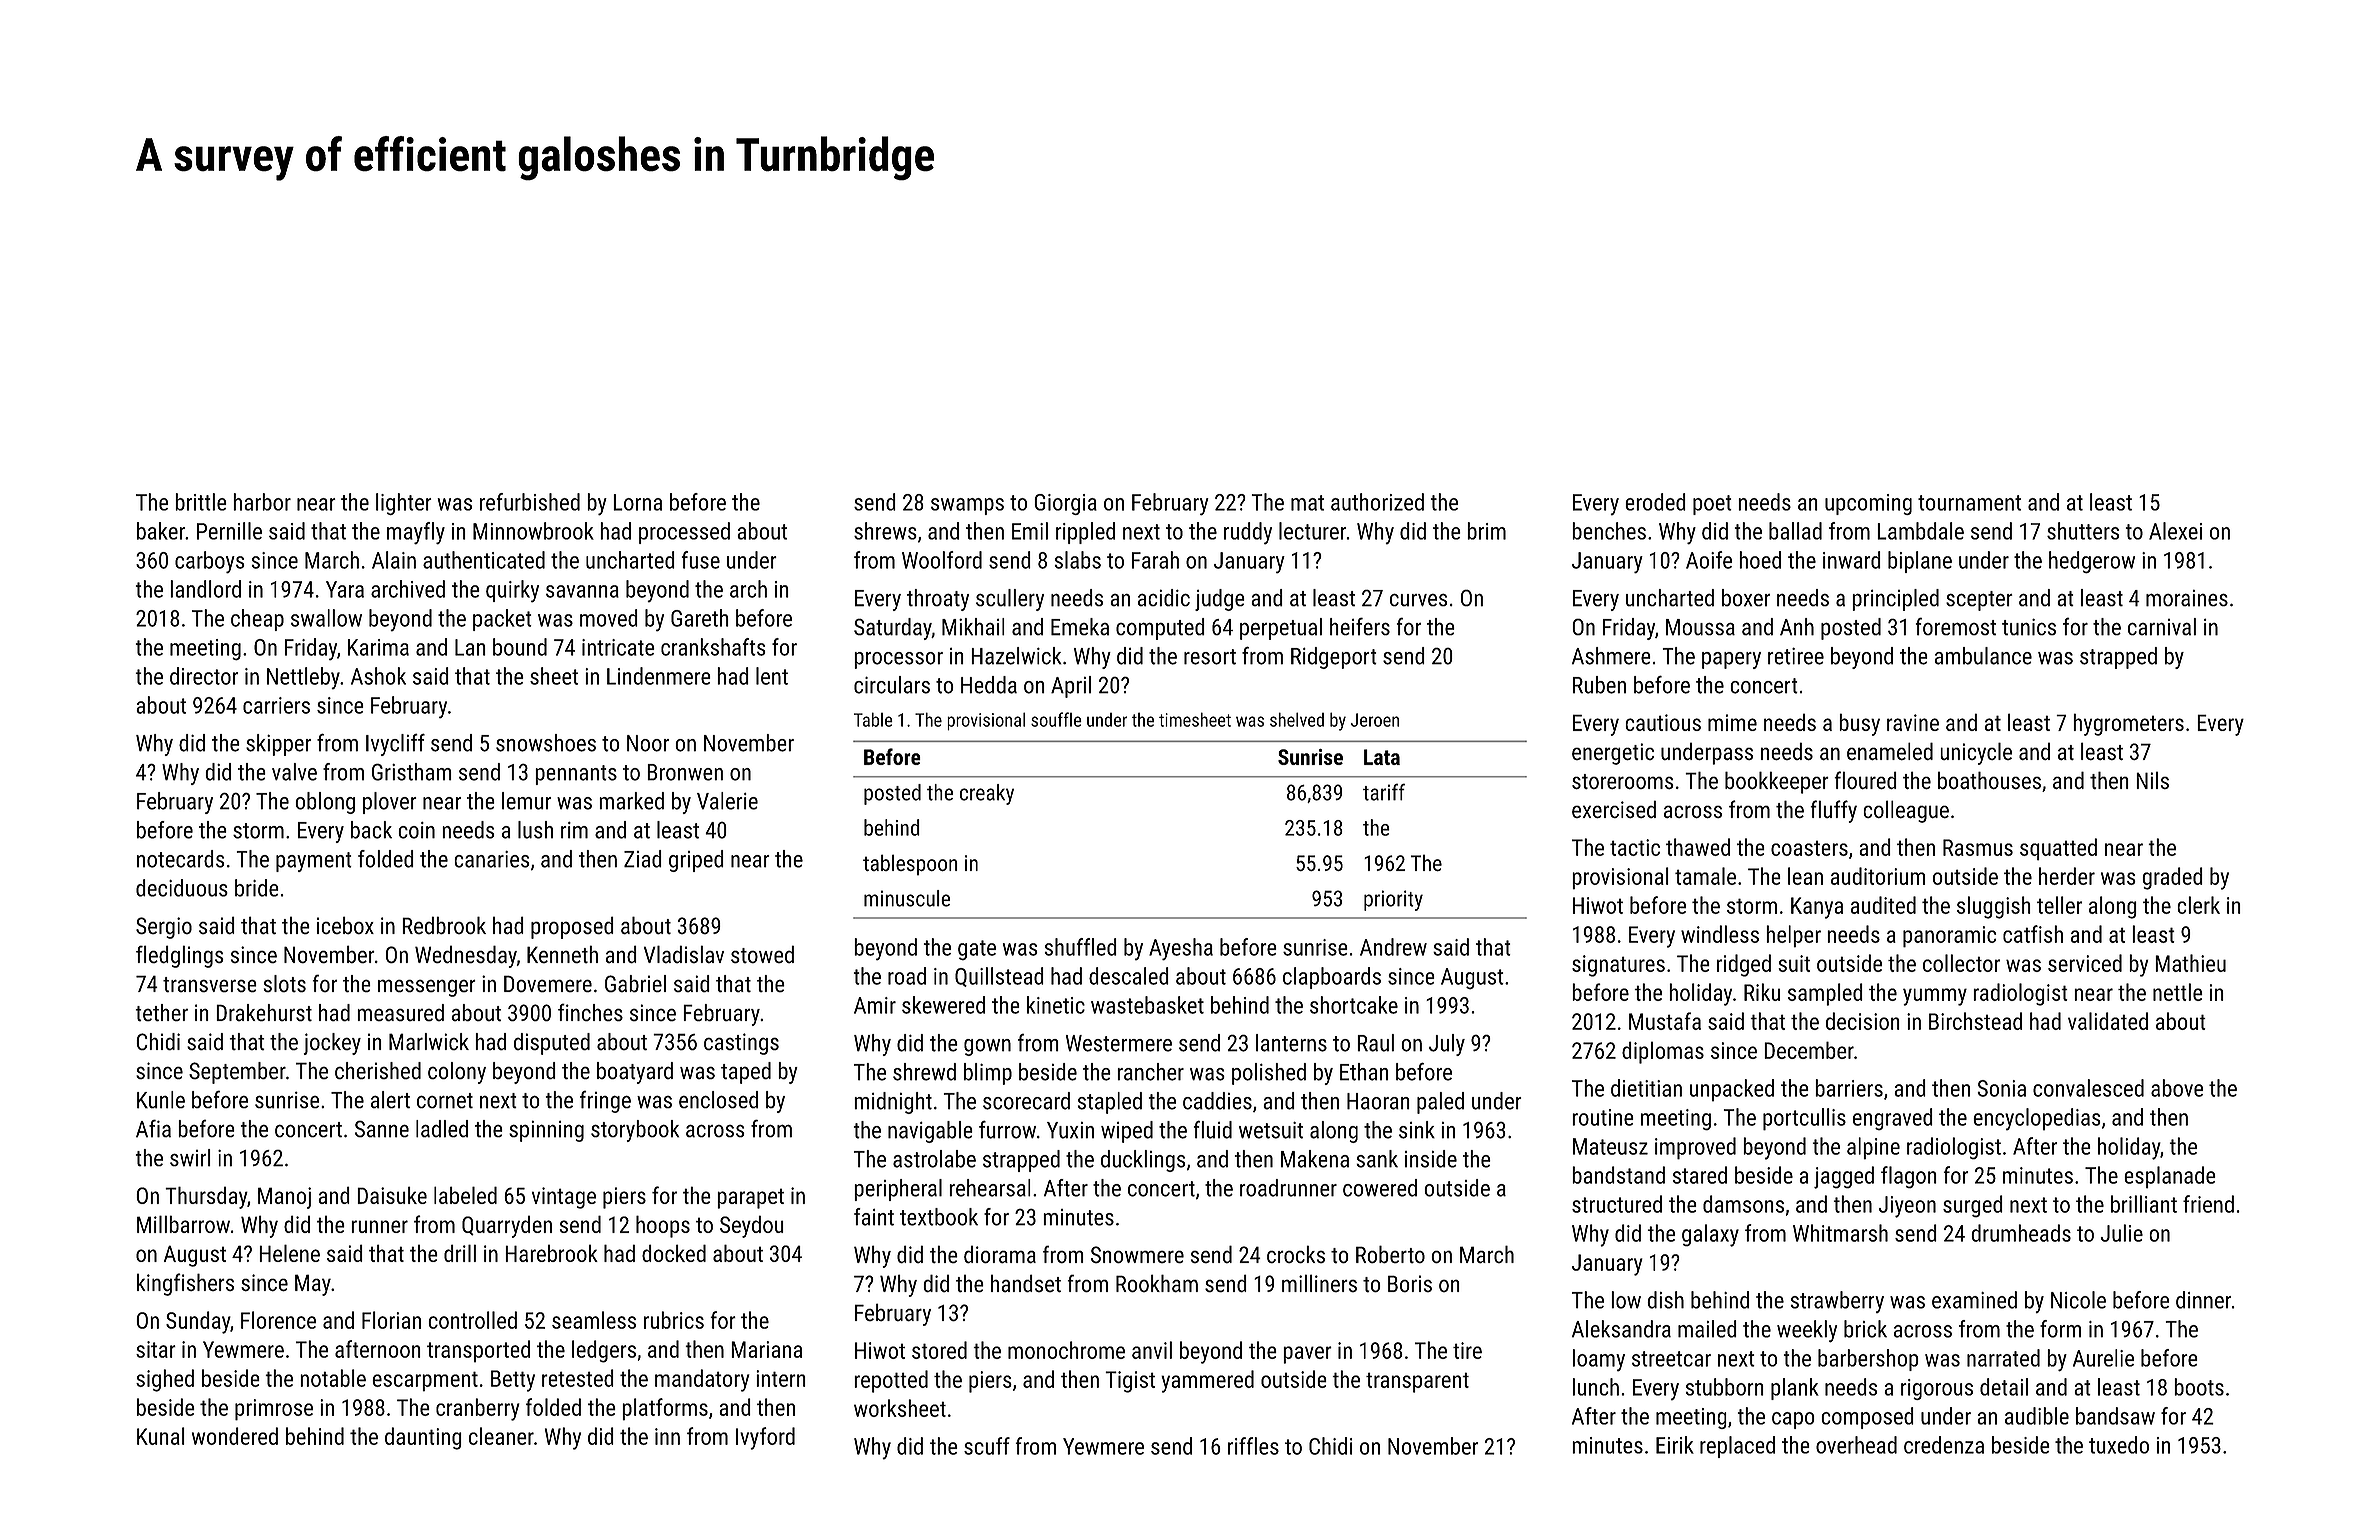  Describe the element at coordinates (1382, 757) in the image. I see `Lata` at that location.
